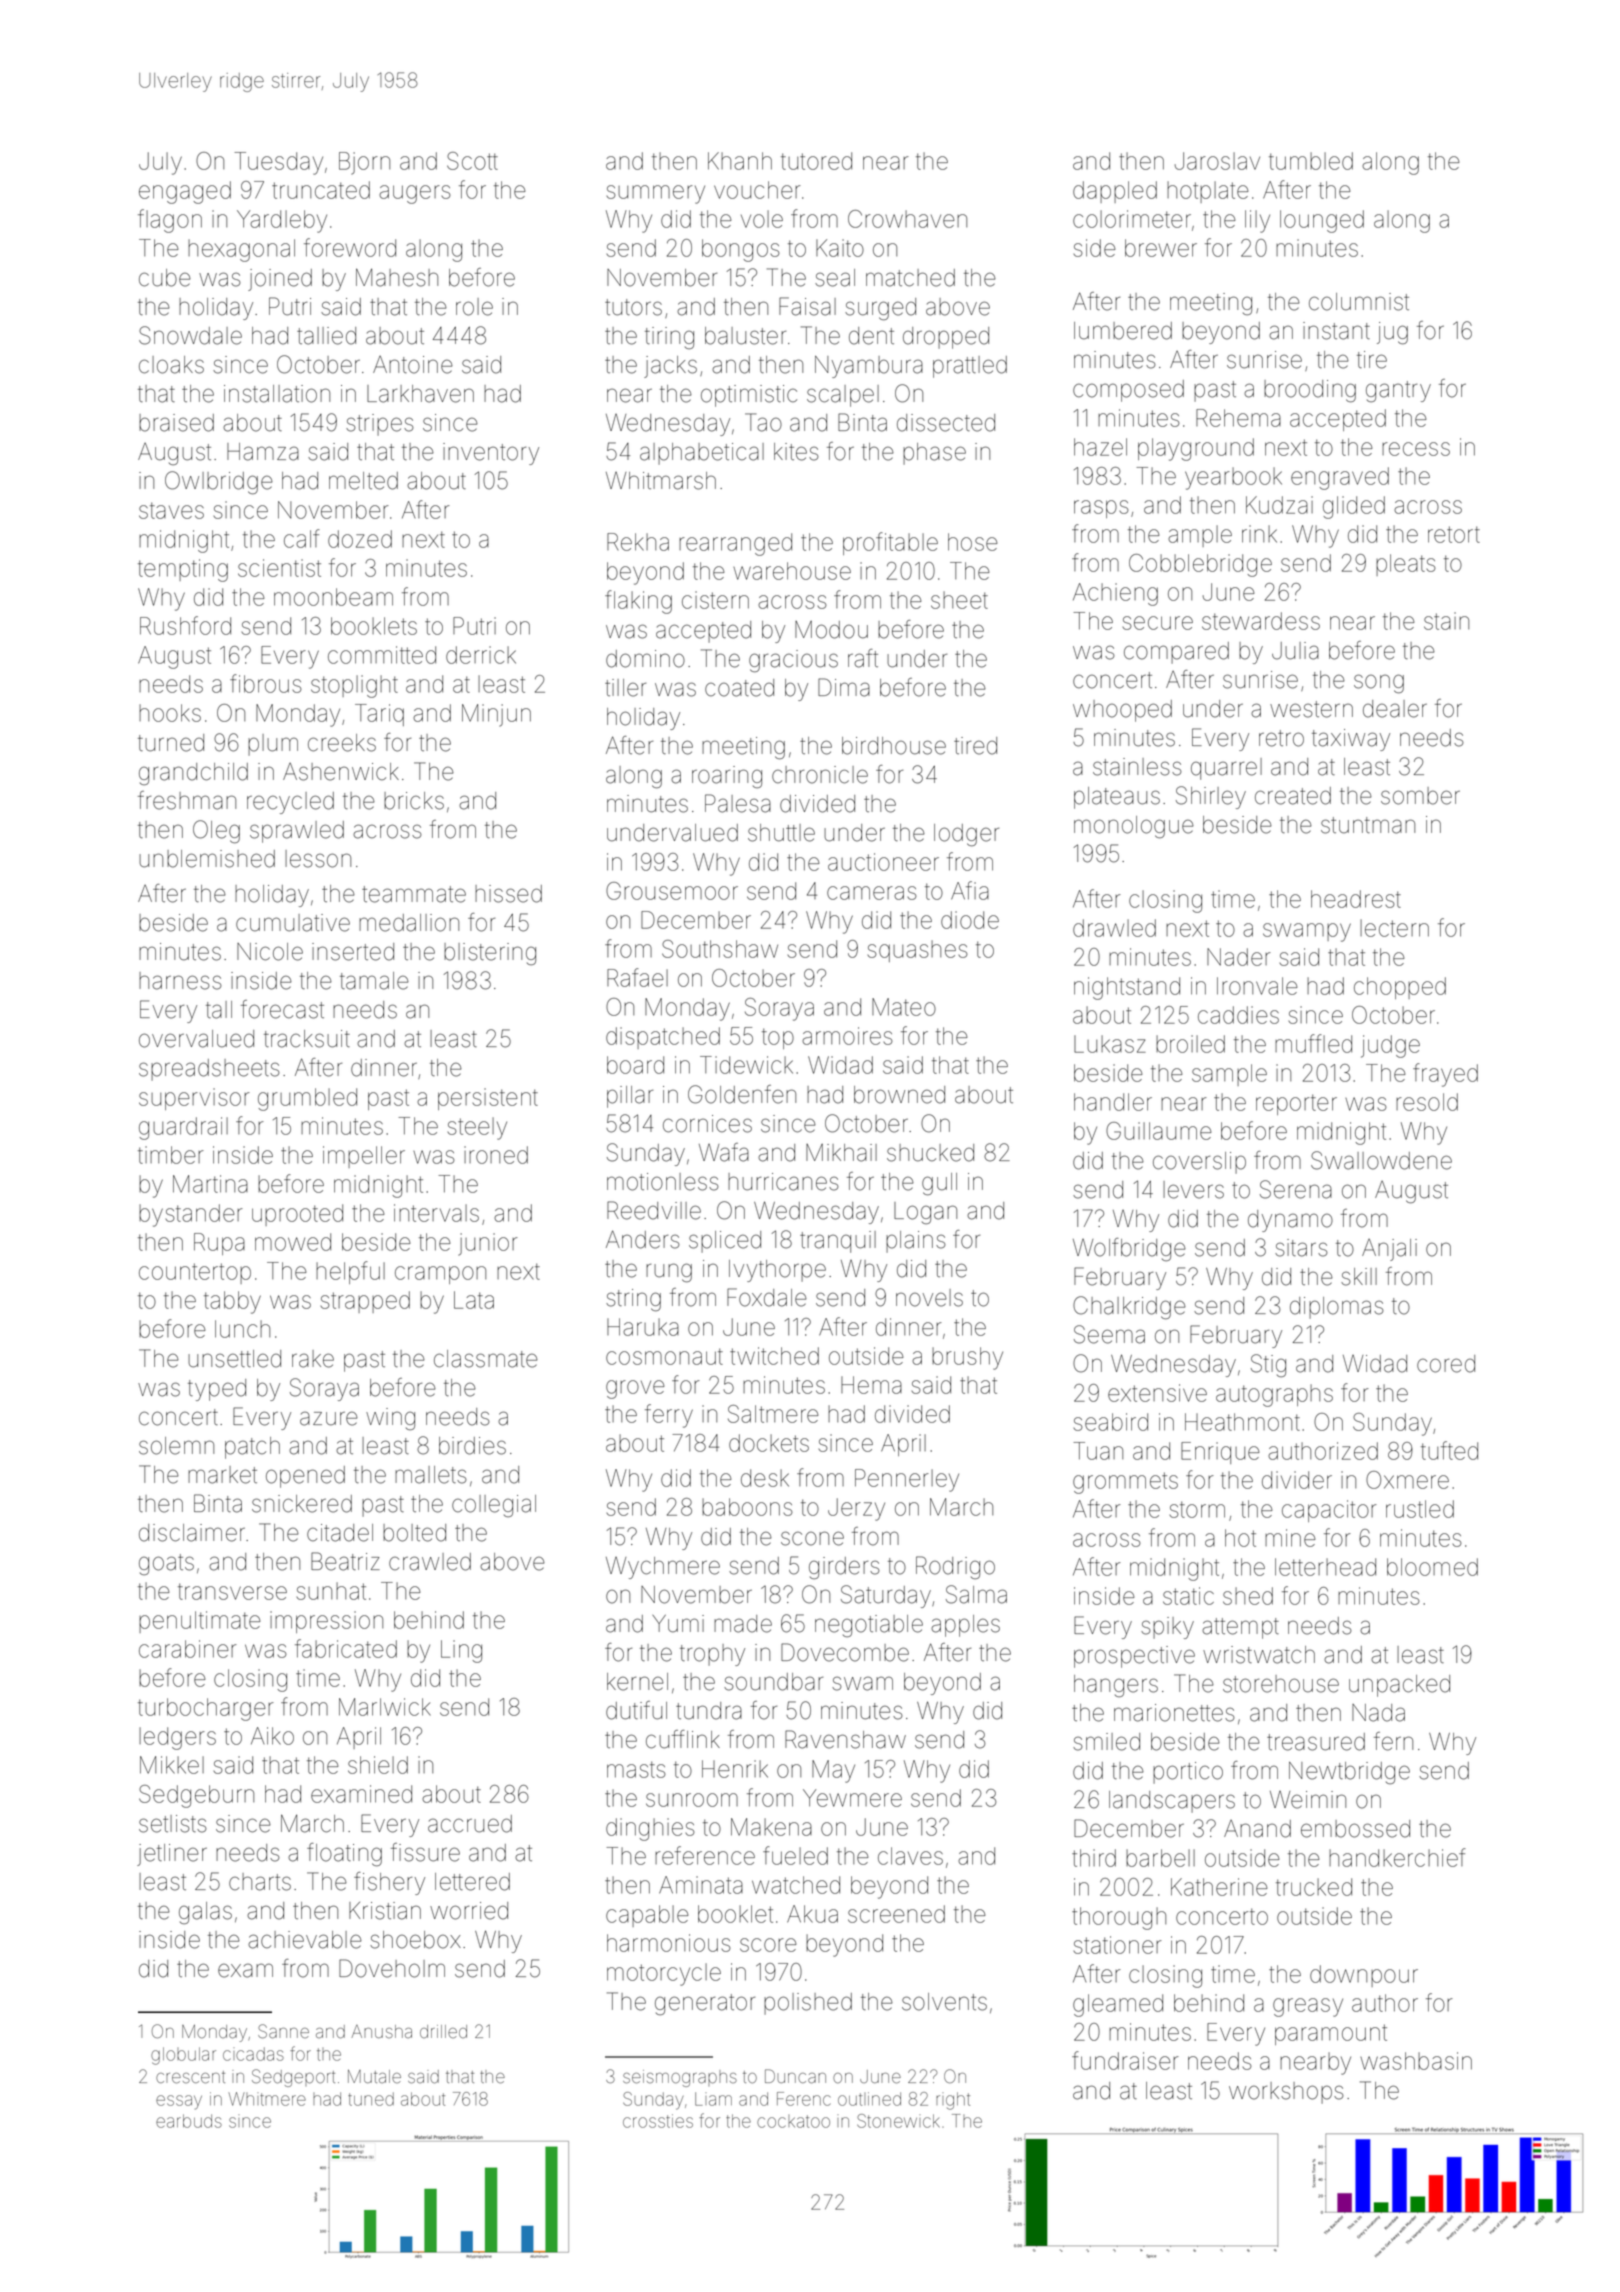  Describe the element at coordinates (740, 161) in the screenshot. I see `Khanh` at that location.
